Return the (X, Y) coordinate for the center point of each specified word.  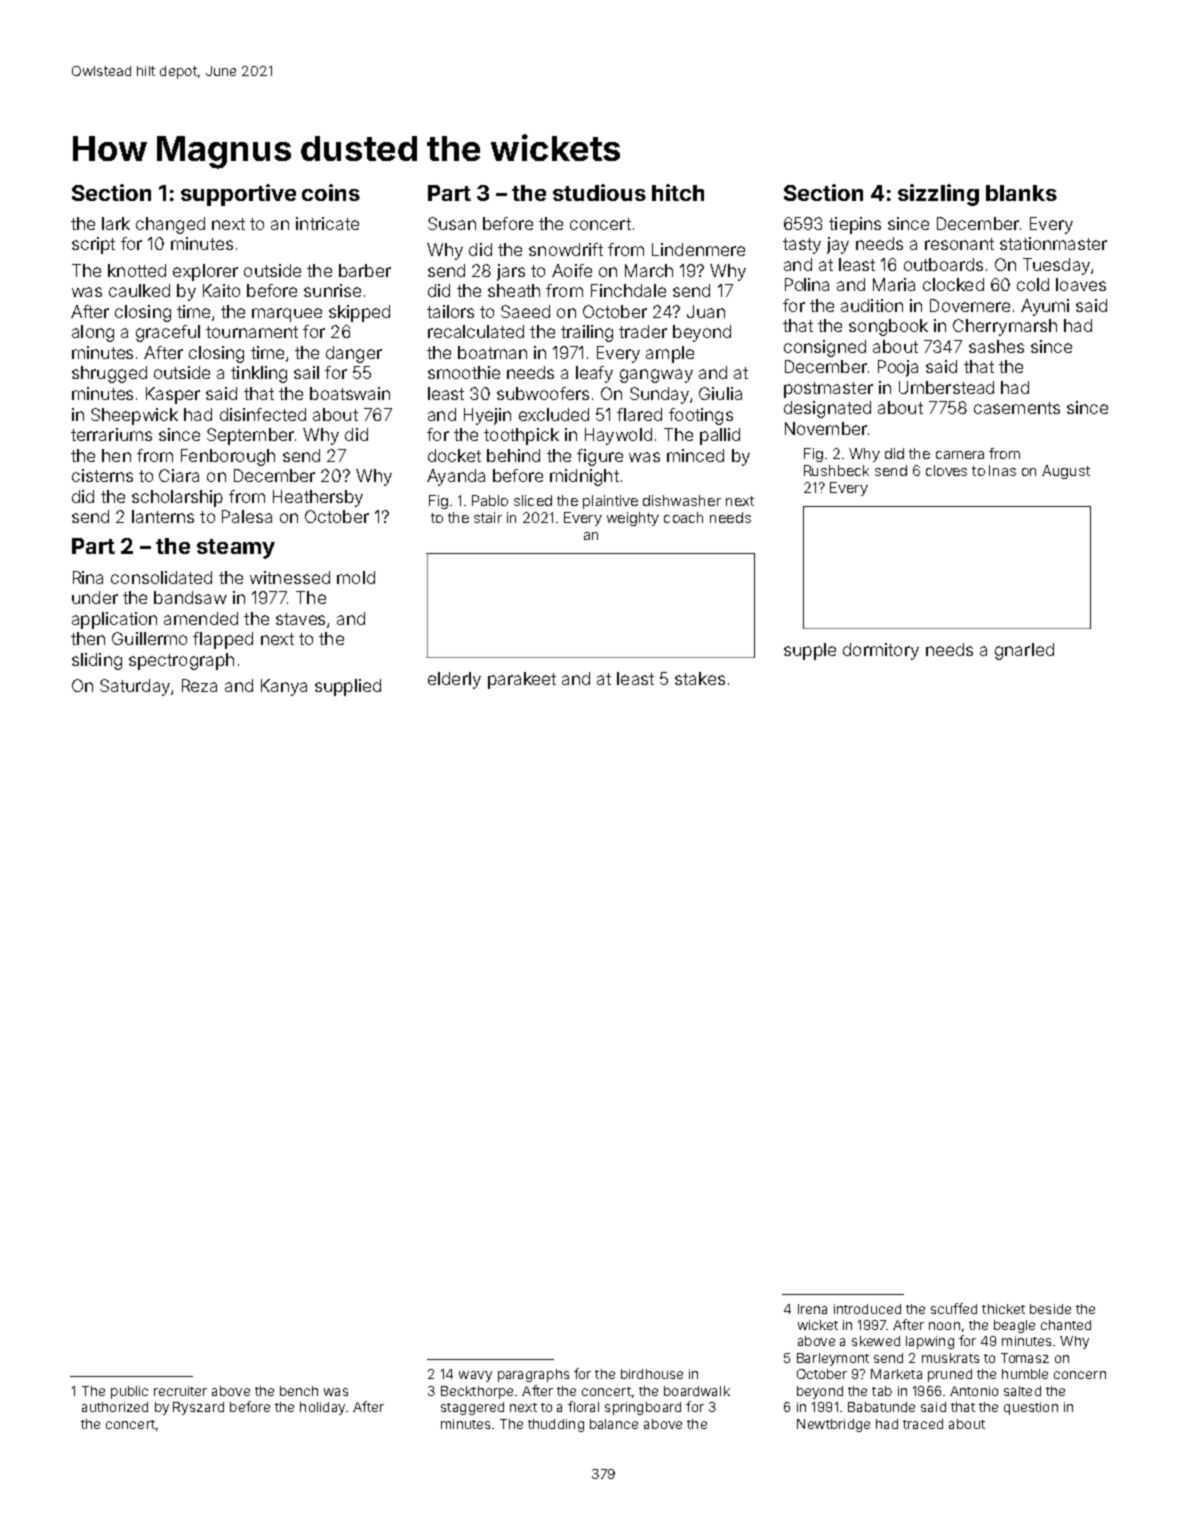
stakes (700, 678)
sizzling (938, 195)
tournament (252, 332)
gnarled (1024, 651)
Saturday (135, 687)
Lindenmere (698, 249)
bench (299, 1391)
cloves (946, 470)
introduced (867, 1309)
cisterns (102, 475)
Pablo (490, 500)
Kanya (284, 687)
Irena (812, 1309)
